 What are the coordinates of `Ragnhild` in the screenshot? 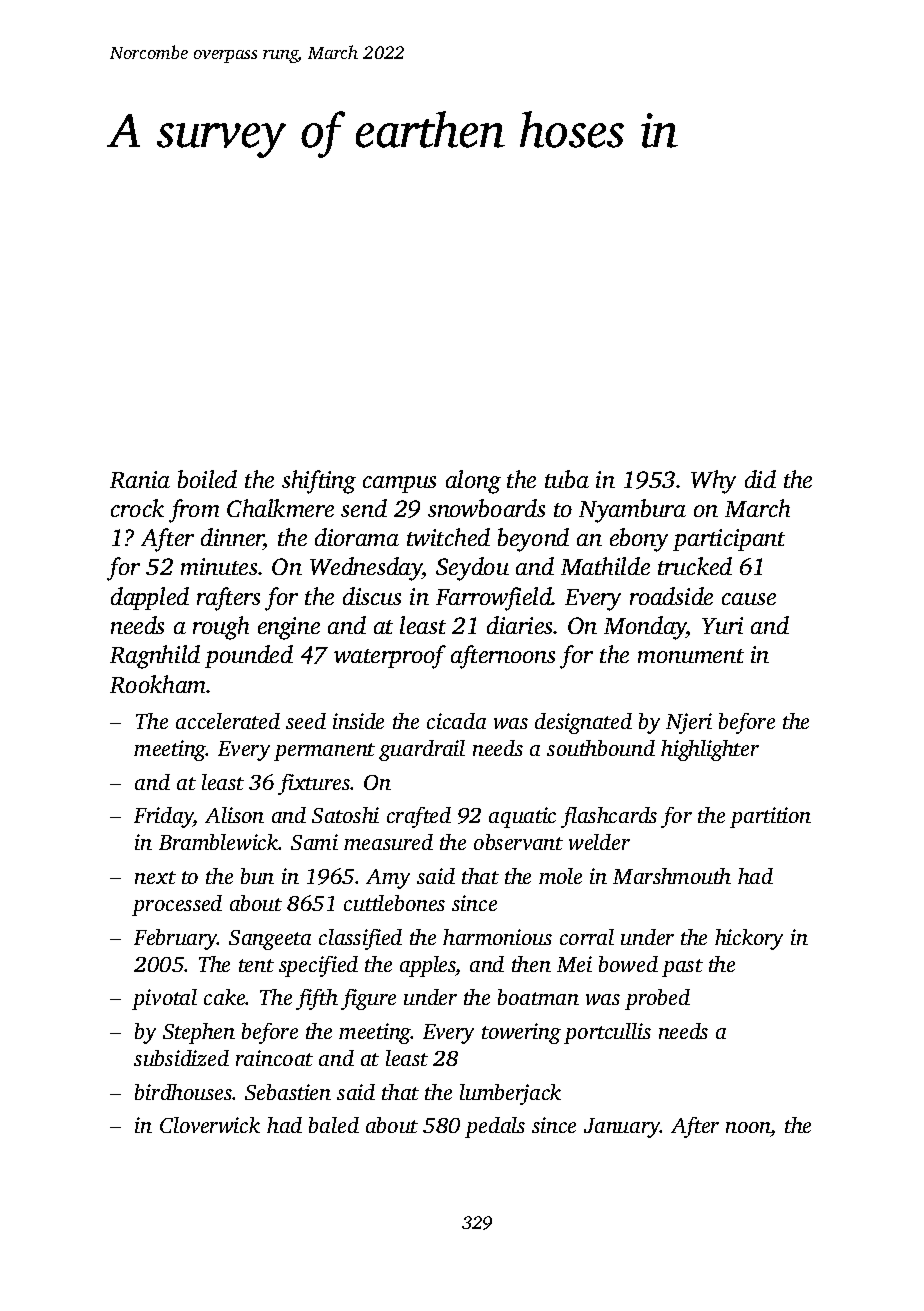 It's located at (155, 657).
